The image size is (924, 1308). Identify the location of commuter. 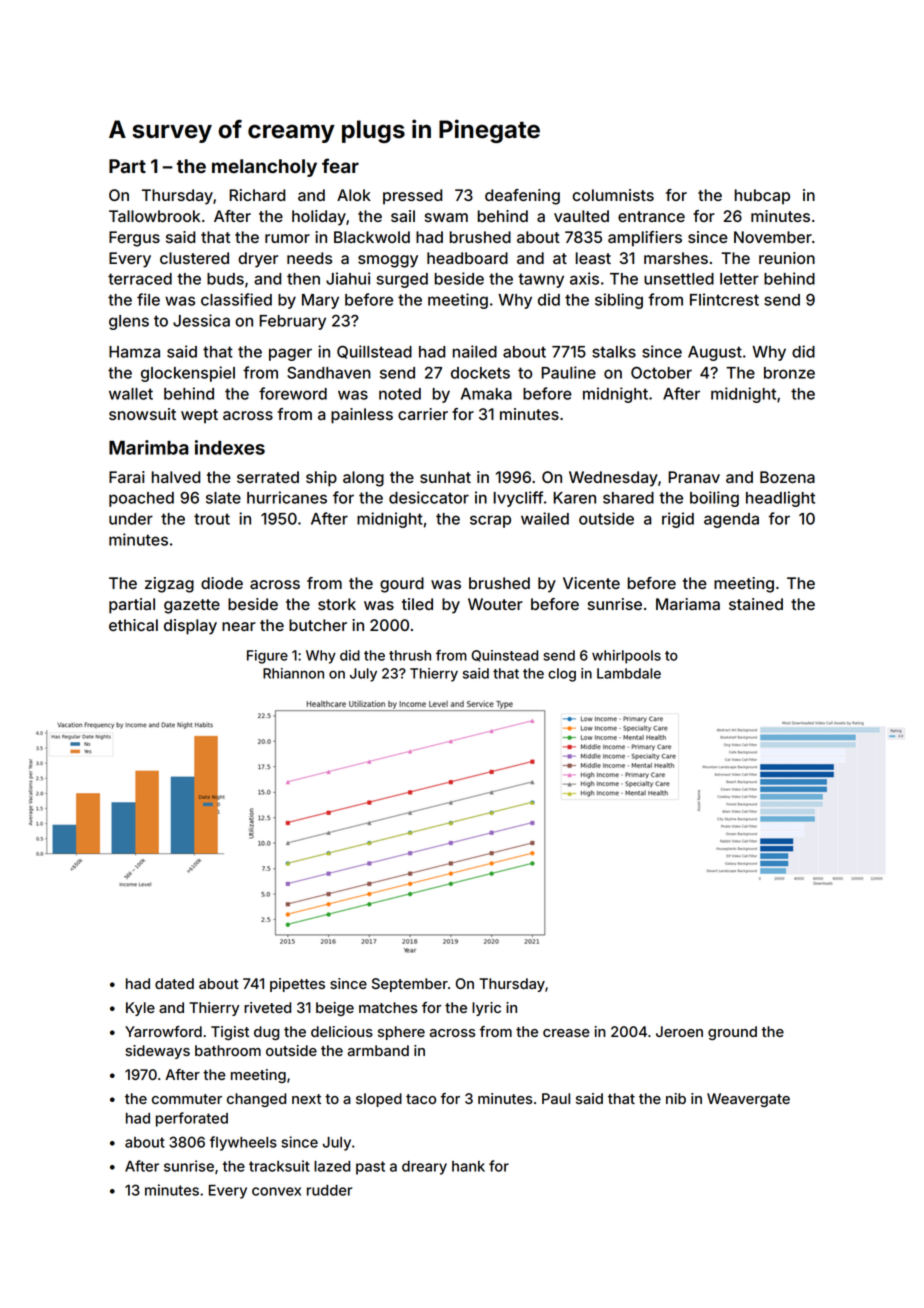
(187, 1099).
